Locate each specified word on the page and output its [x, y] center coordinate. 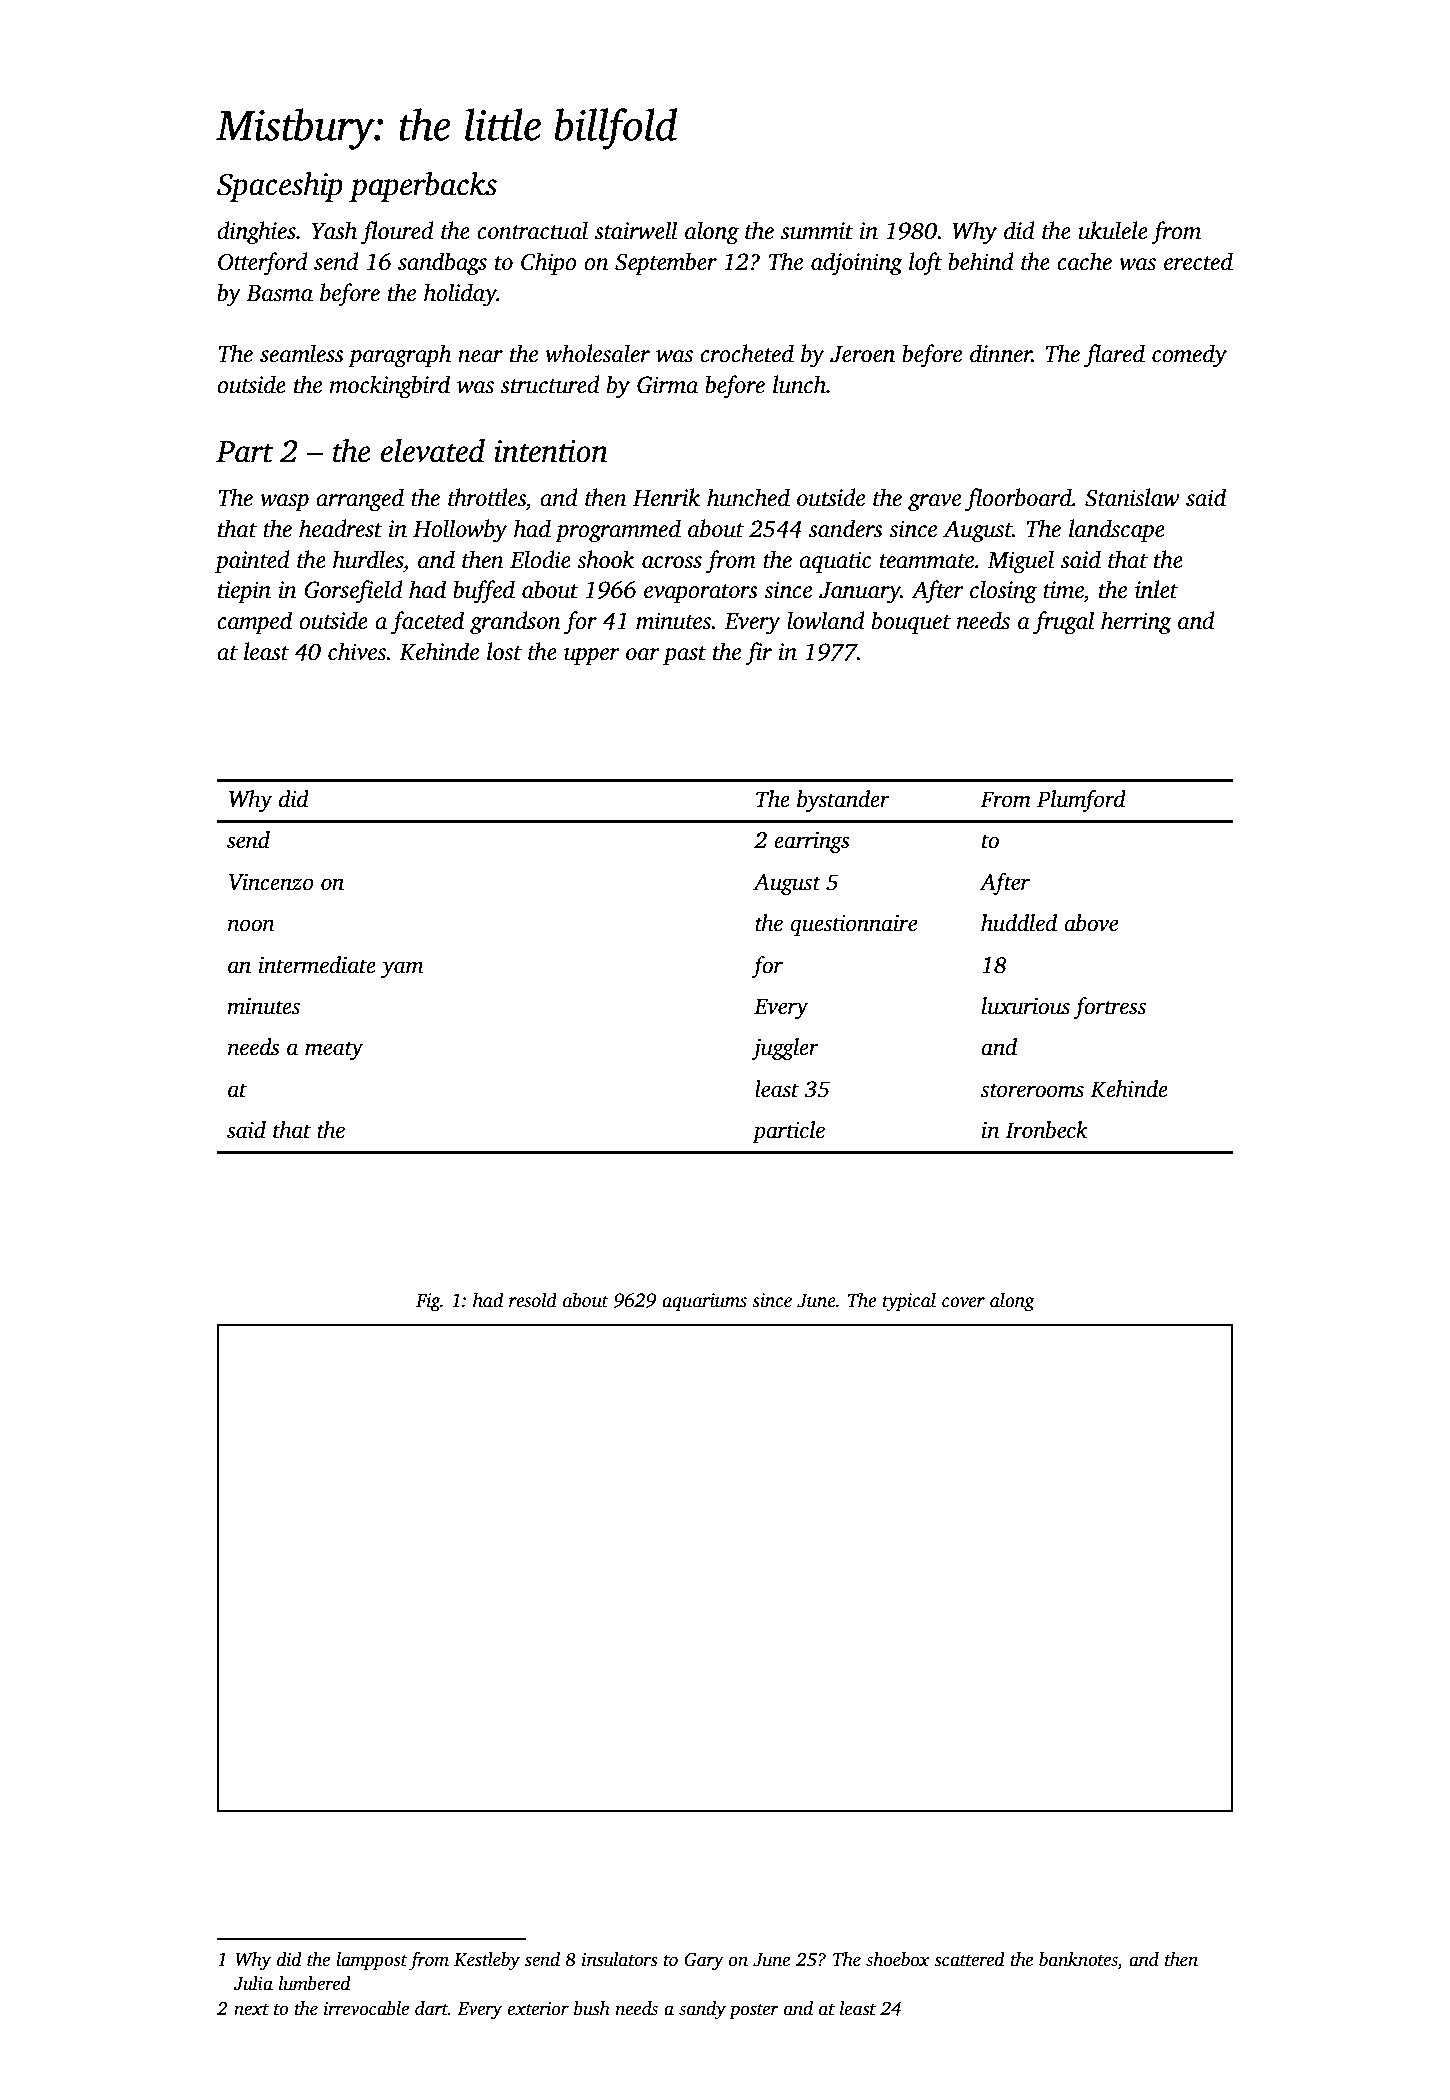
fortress [1109, 1008]
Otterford [263, 264]
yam [402, 969]
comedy [1189, 356]
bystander [843, 801]
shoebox [898, 1959]
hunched [748, 497]
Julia [253, 1983]
